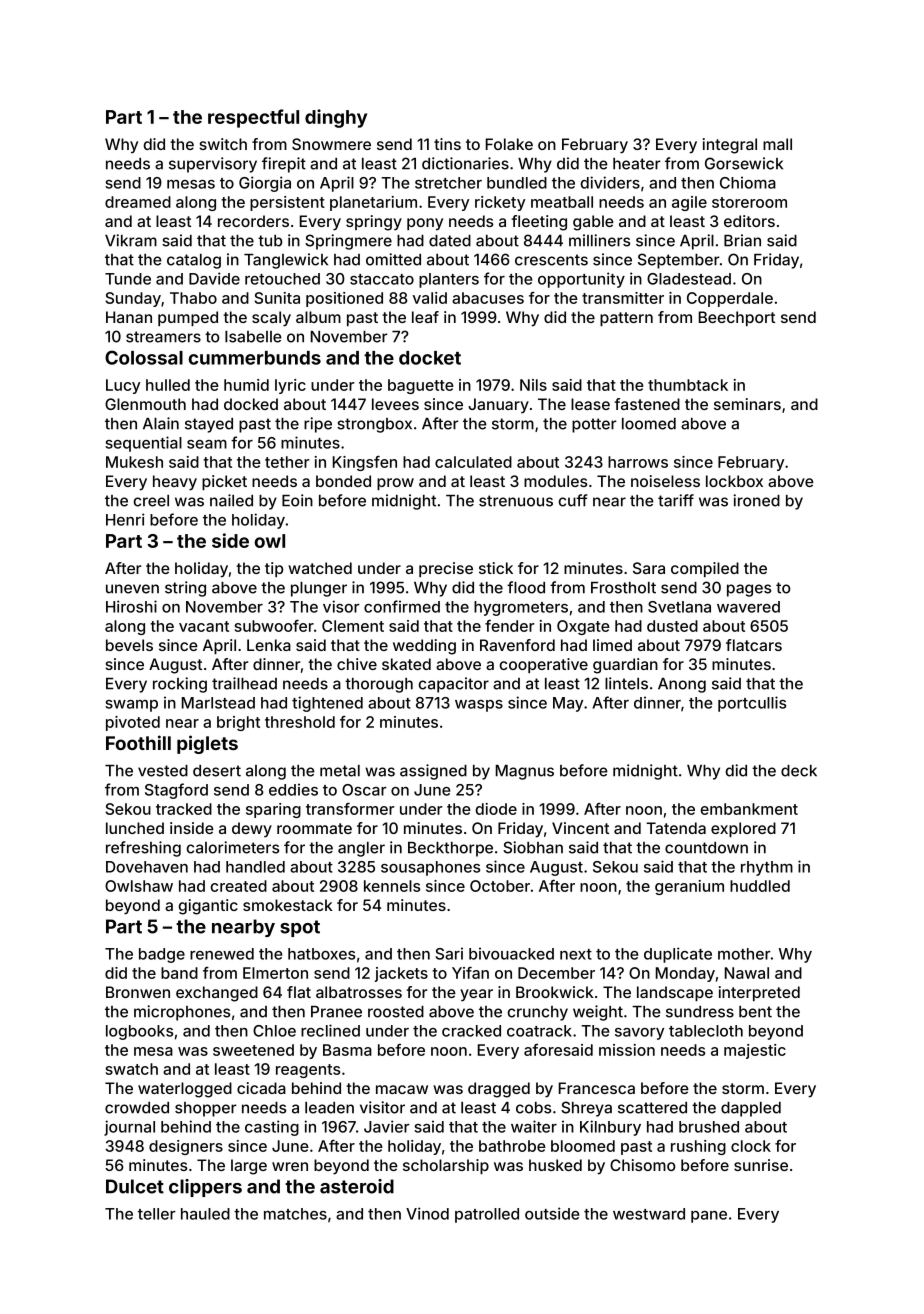  I want to click on brushed, so click(709, 1127).
